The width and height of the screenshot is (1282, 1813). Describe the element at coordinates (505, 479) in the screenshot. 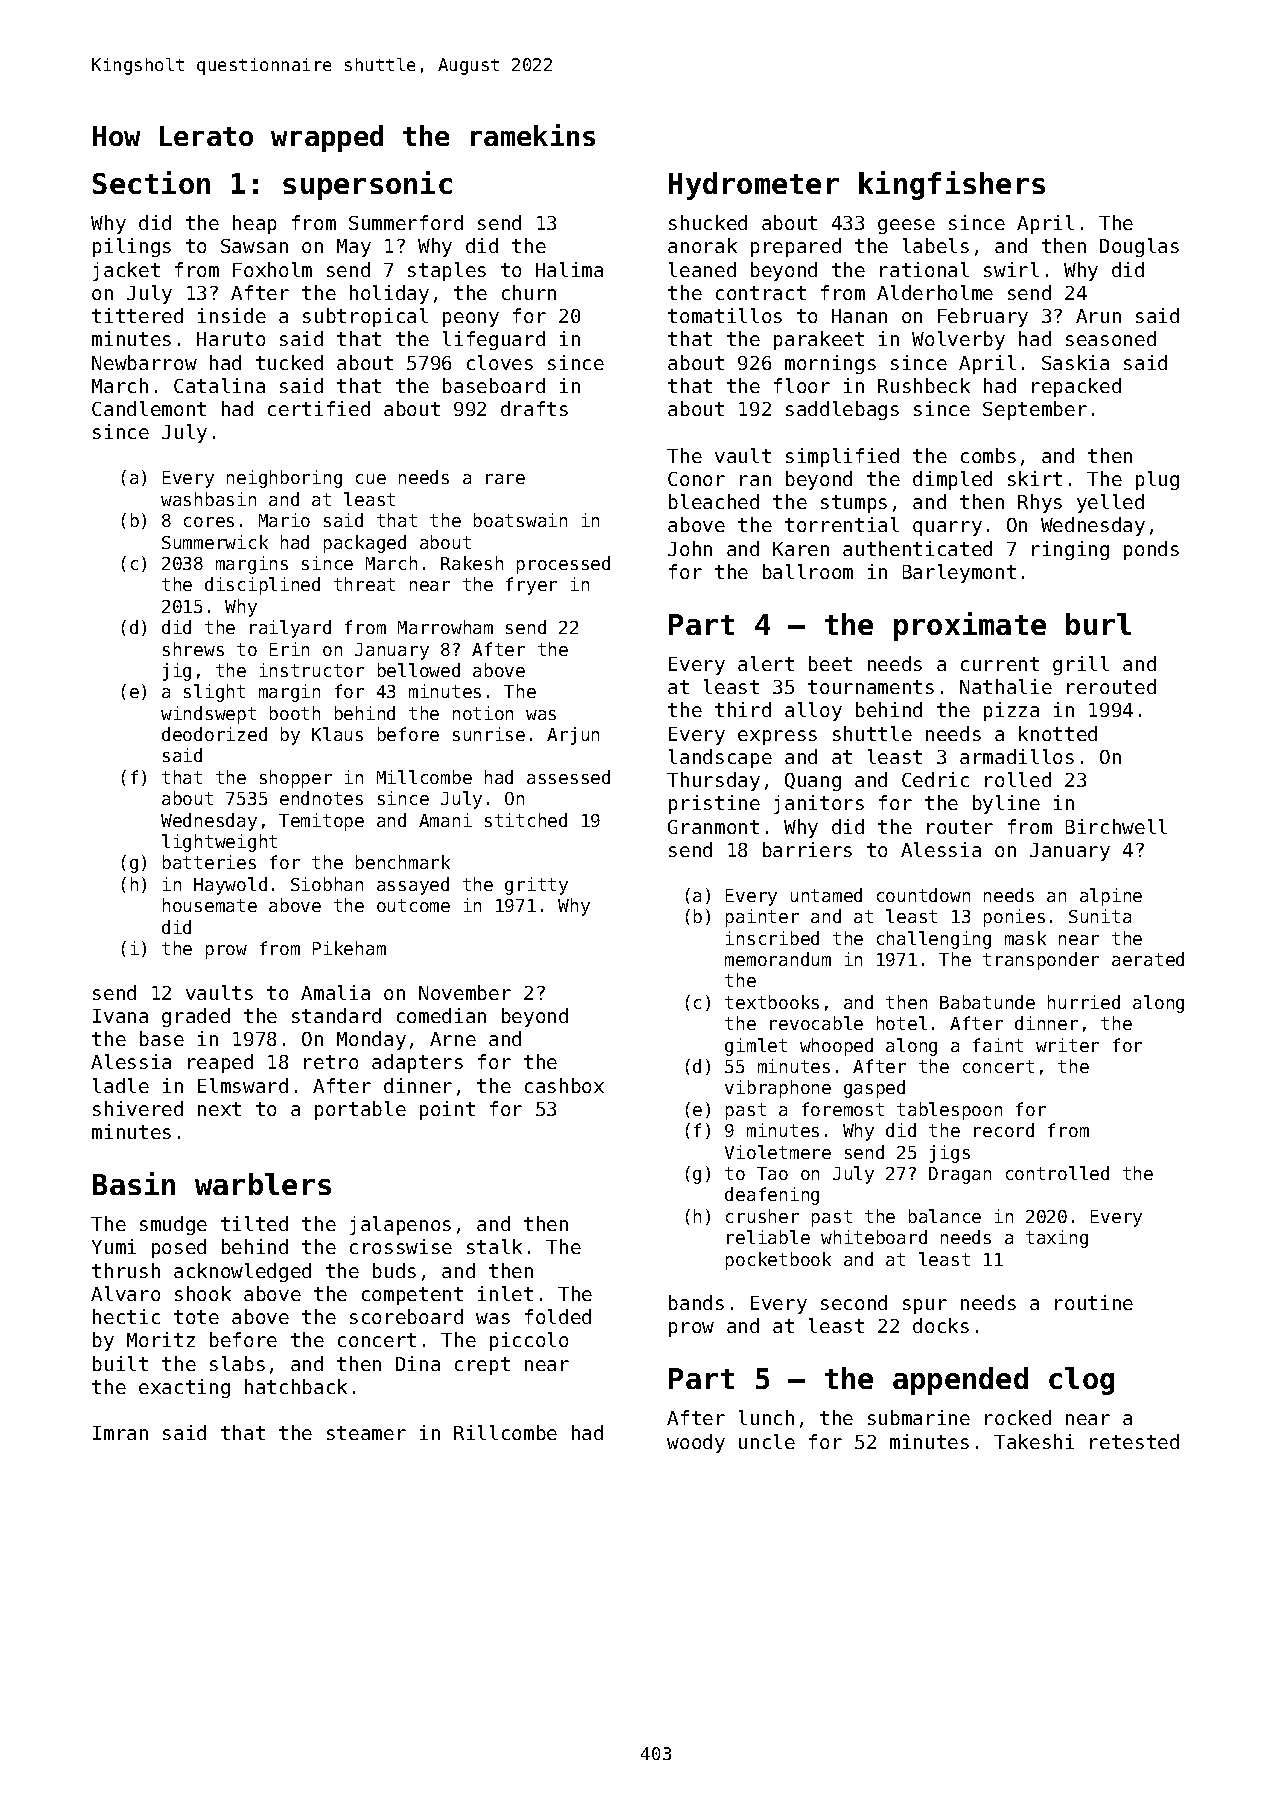

I see `rare` at that location.
